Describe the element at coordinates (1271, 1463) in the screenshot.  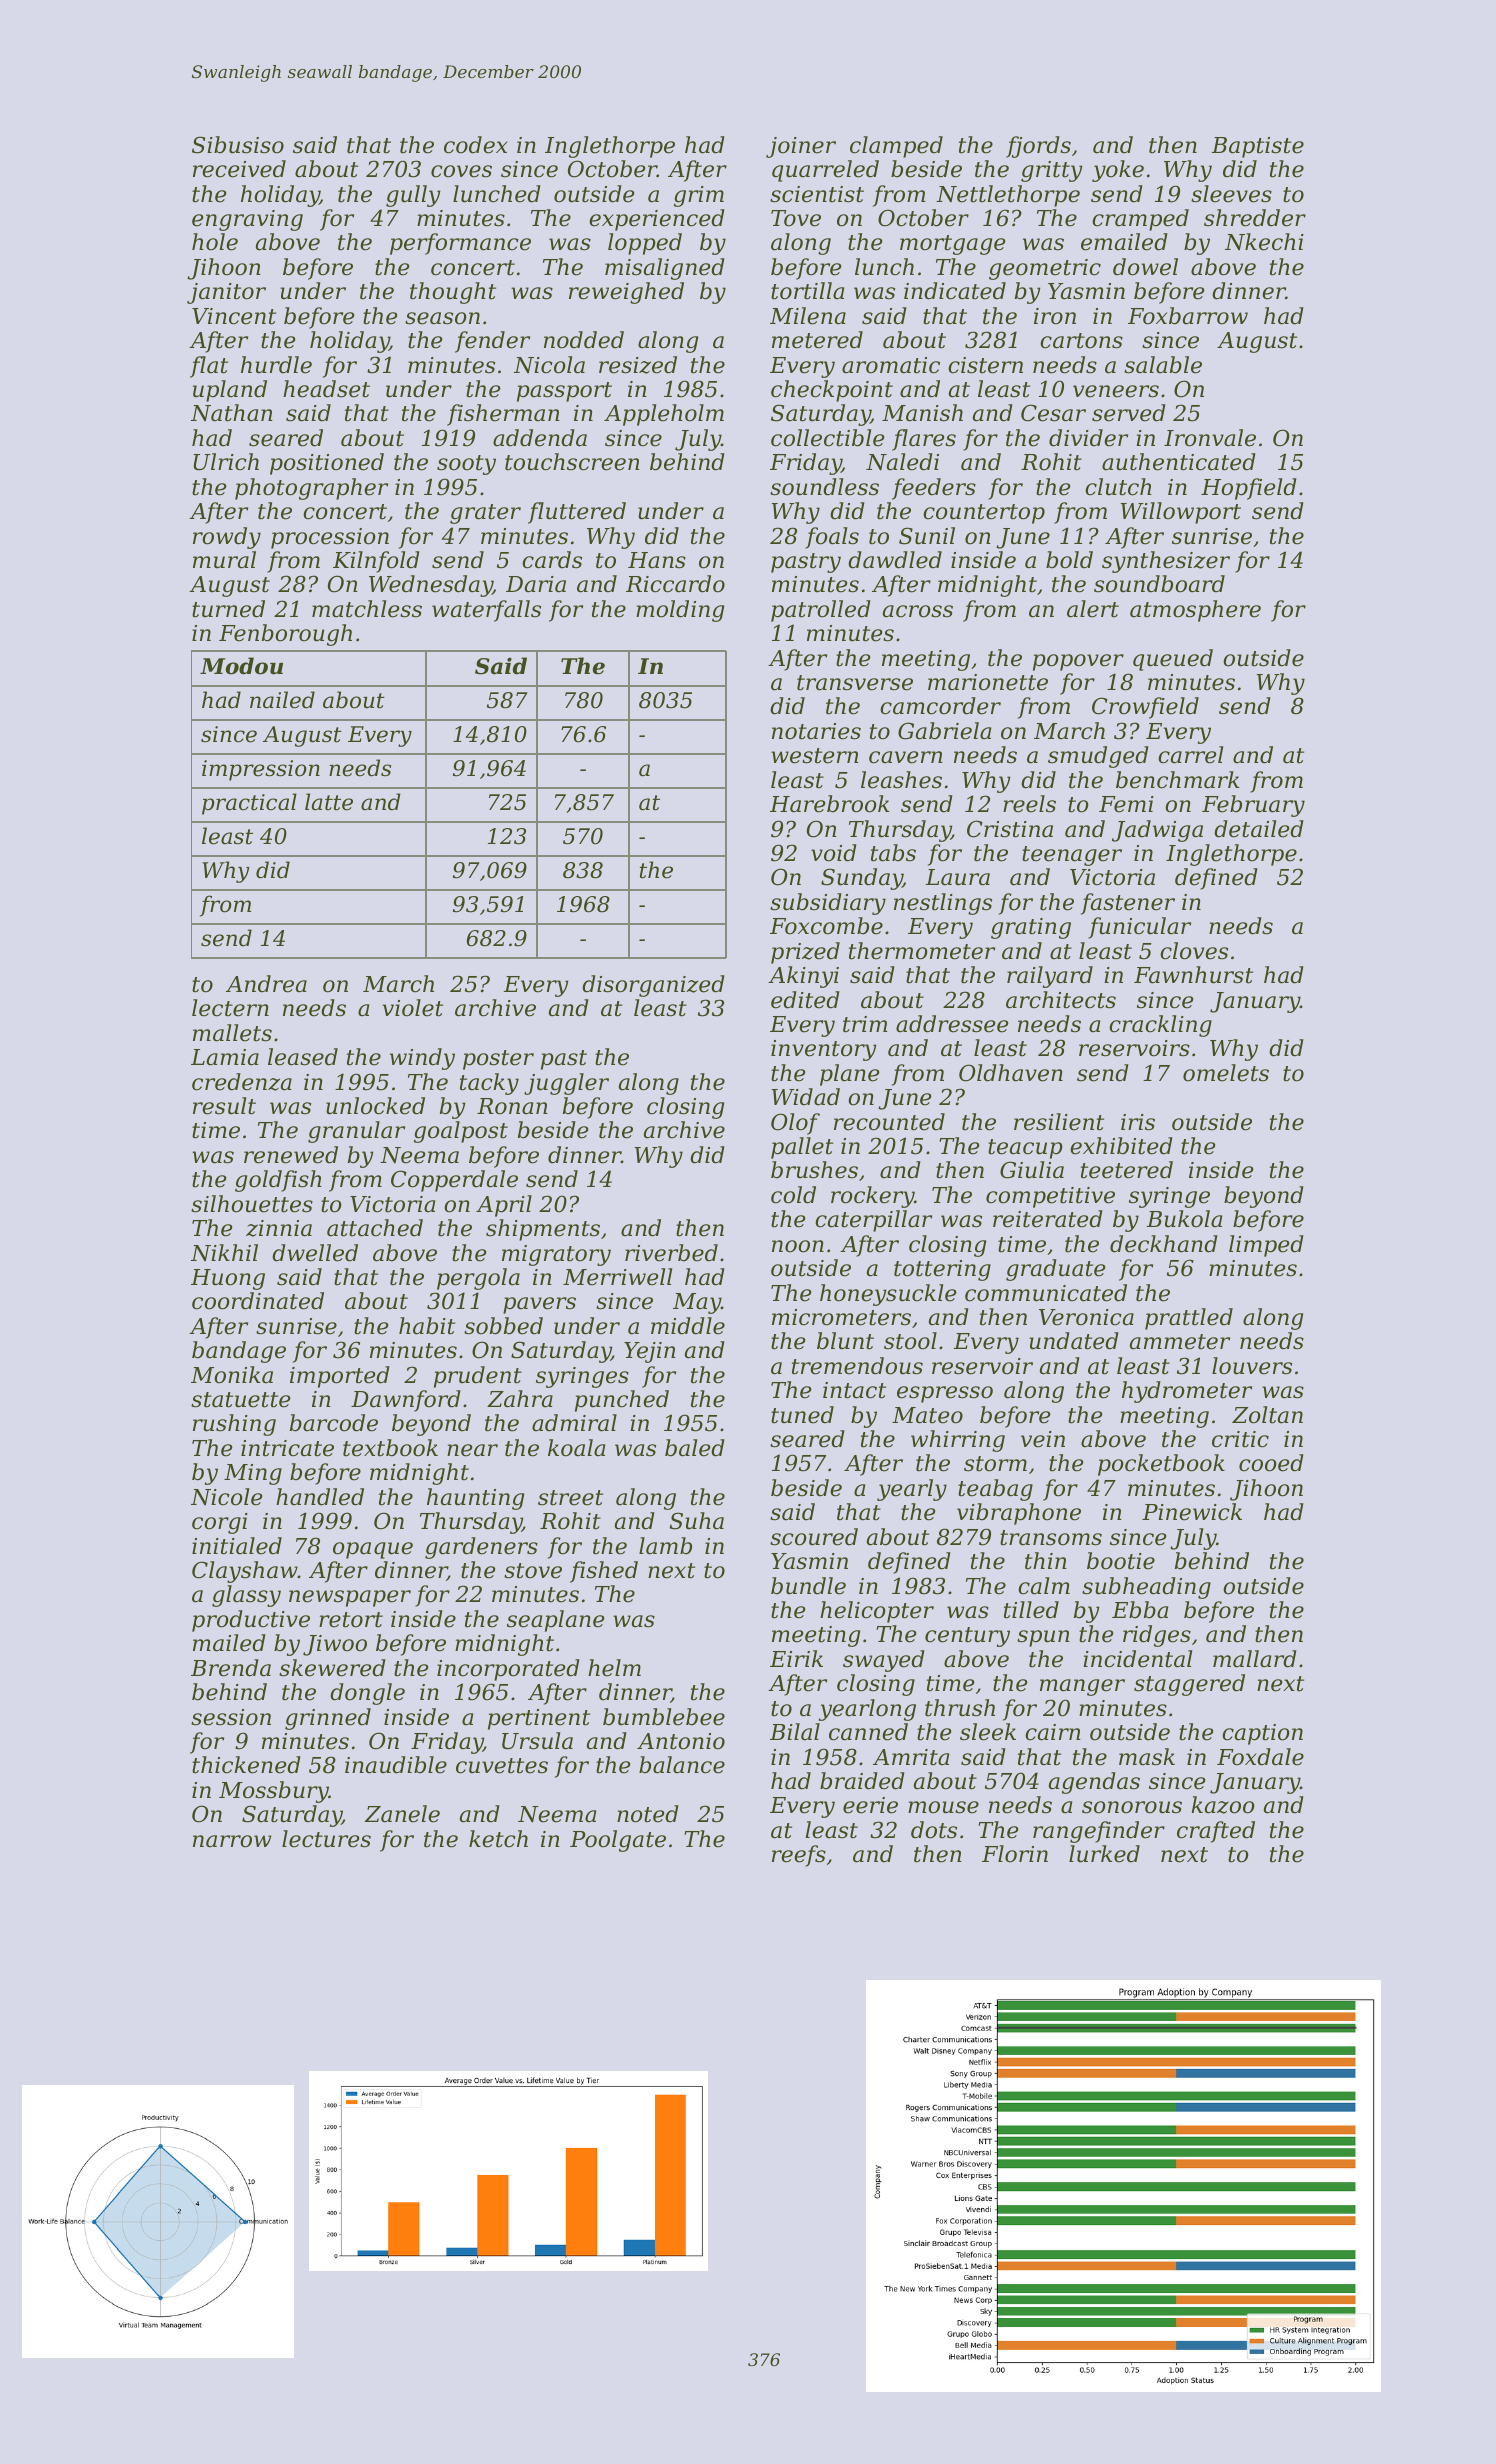
I see `cooed` at that location.
